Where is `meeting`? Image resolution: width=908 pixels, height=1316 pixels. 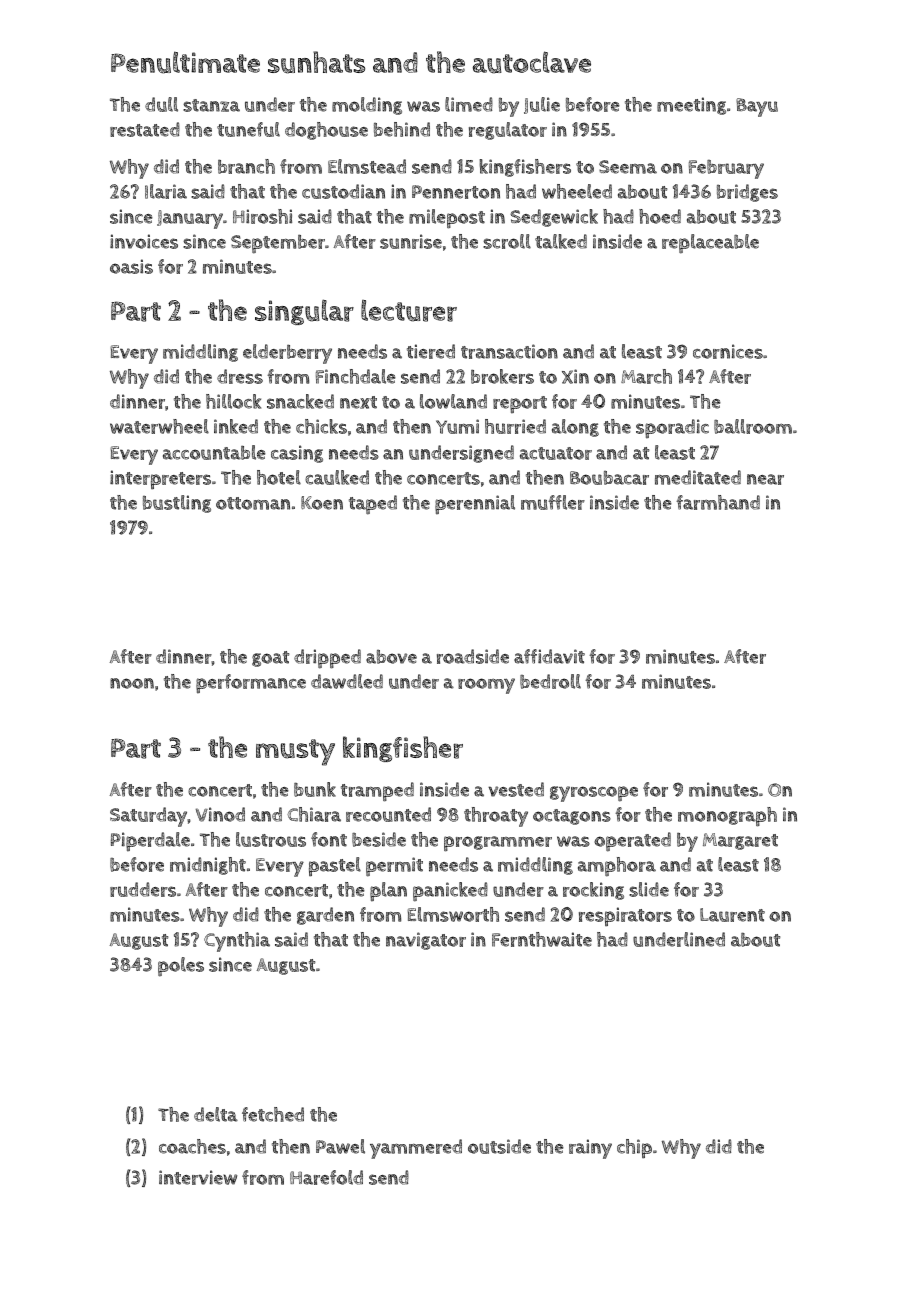
meeting is located at coordinates (691, 106).
